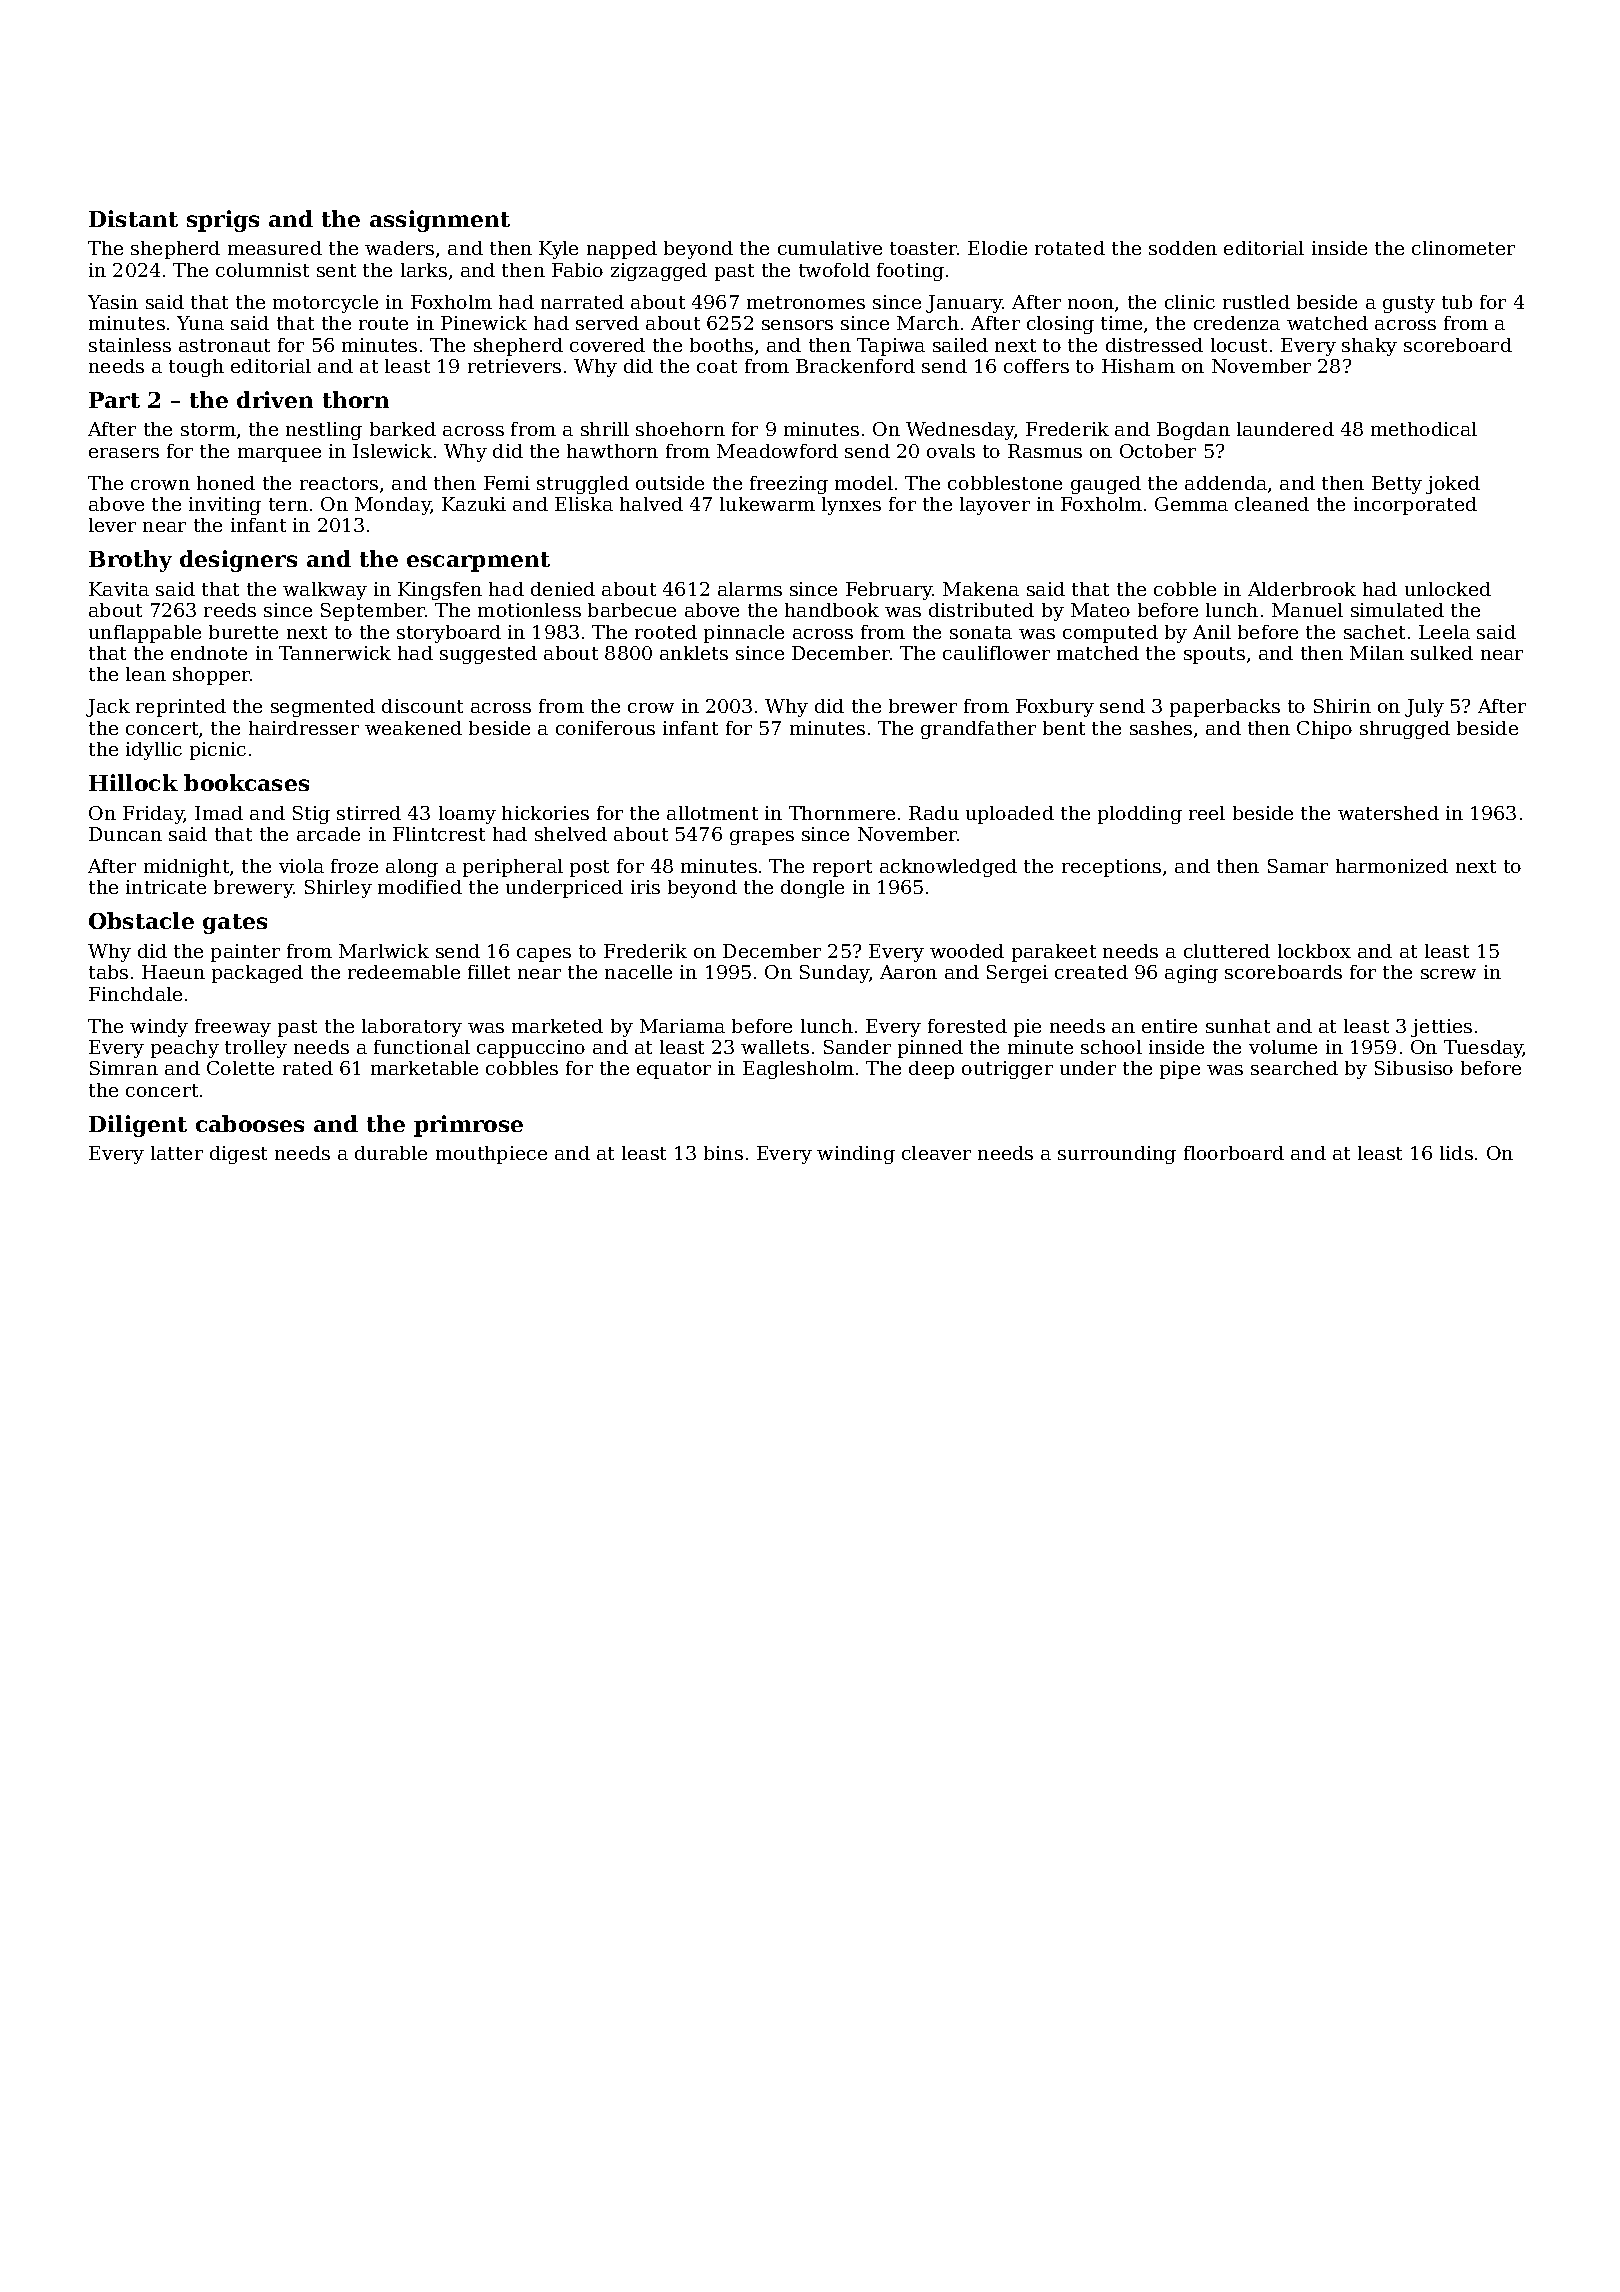 The width and height of the screenshot is (1620, 2292). What do you see at coordinates (478, 562) in the screenshot?
I see `escarpment` at bounding box center [478, 562].
